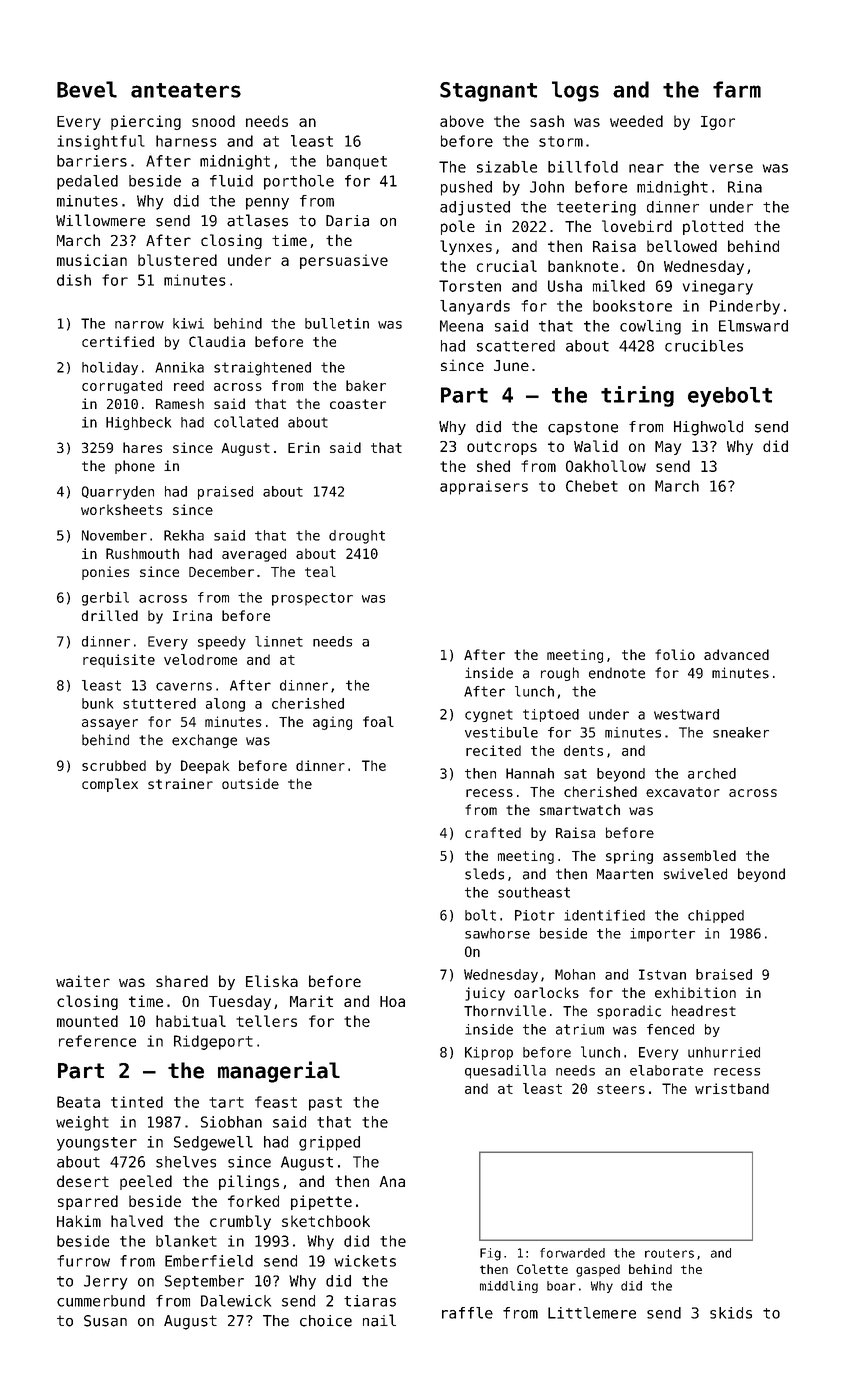 Image resolution: width=849 pixels, height=1400 pixels. What do you see at coordinates (392, 1001) in the document?
I see `Hoa` at bounding box center [392, 1001].
